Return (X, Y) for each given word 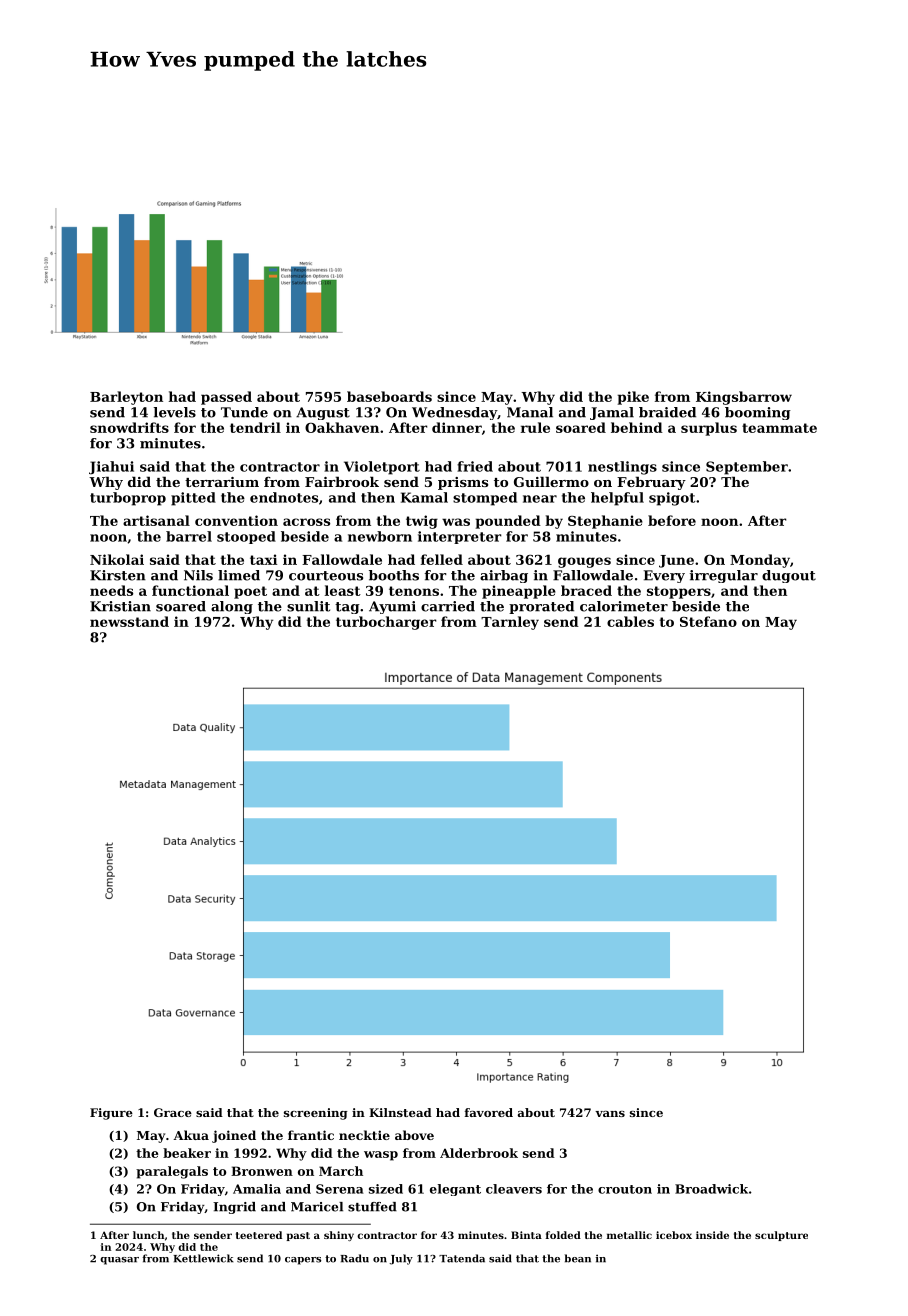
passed (226, 398)
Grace (173, 1112)
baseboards (389, 396)
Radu (354, 1258)
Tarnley (510, 623)
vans (610, 1114)
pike (633, 398)
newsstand (129, 621)
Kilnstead (400, 1112)
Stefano (708, 621)
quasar (119, 1261)
